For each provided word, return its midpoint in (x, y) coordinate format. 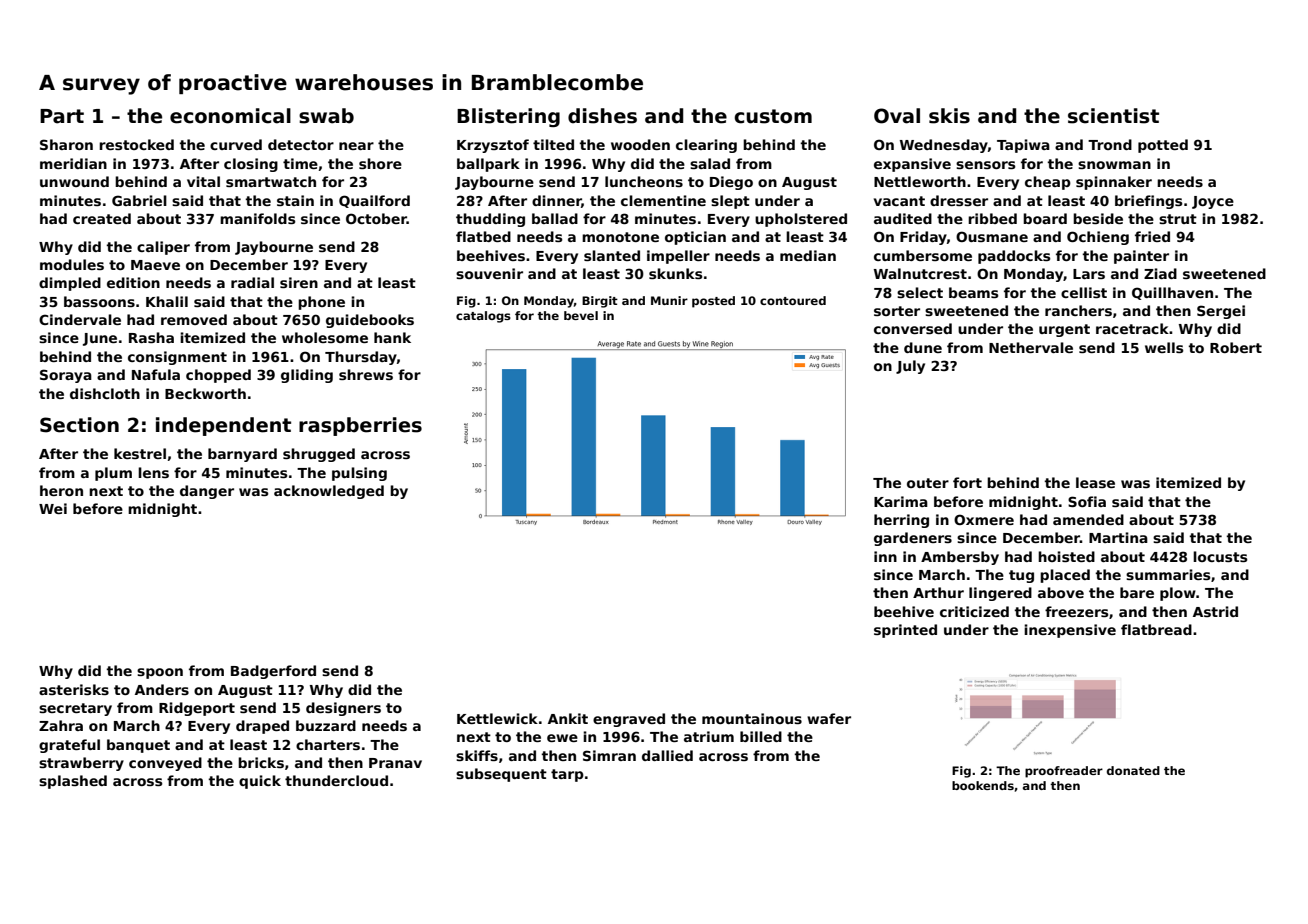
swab (326, 116)
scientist (1113, 116)
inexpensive (1070, 631)
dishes (602, 116)
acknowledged (329, 492)
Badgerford (273, 672)
